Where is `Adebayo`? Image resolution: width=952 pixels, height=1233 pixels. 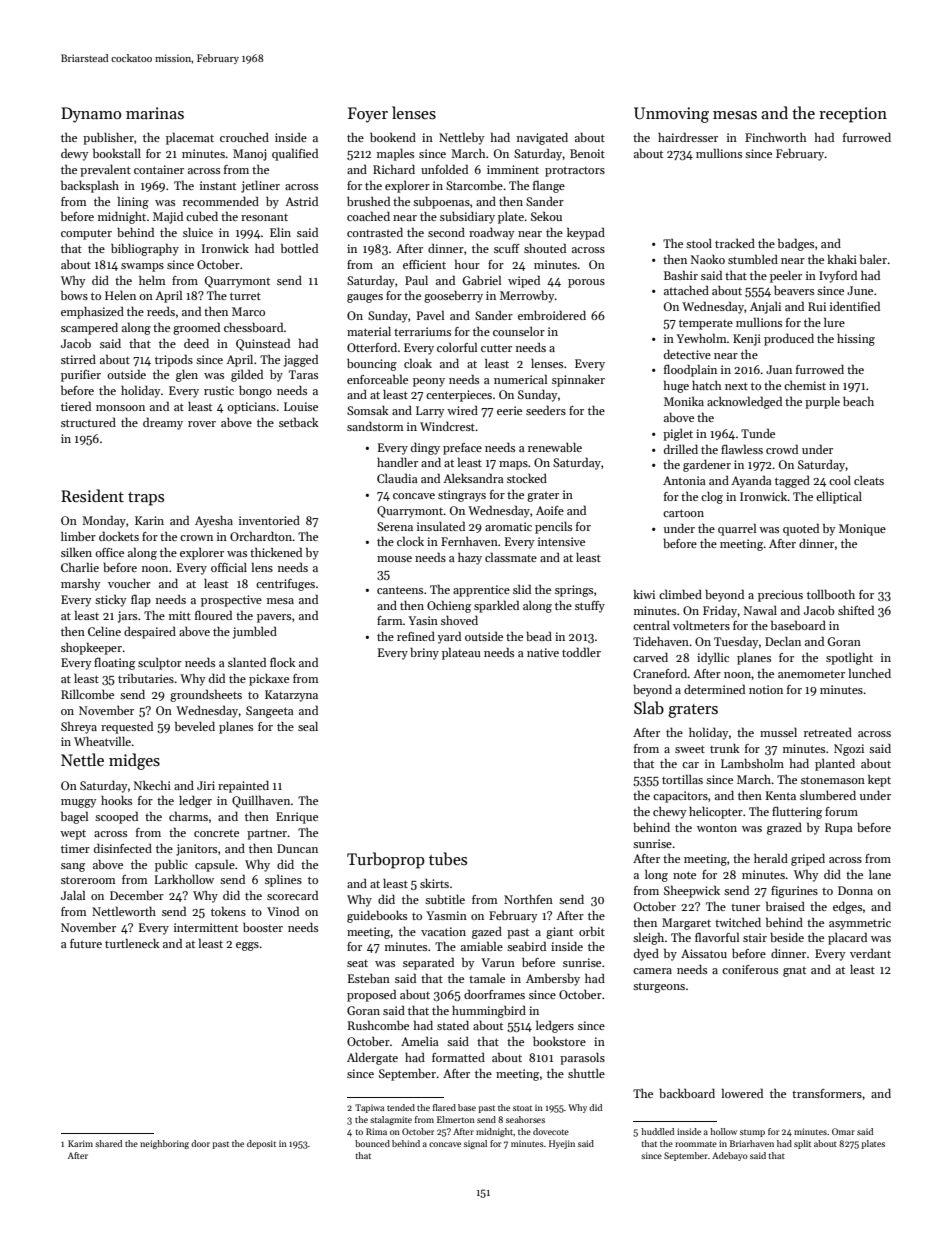
Adebayo is located at coordinates (730, 1156).
